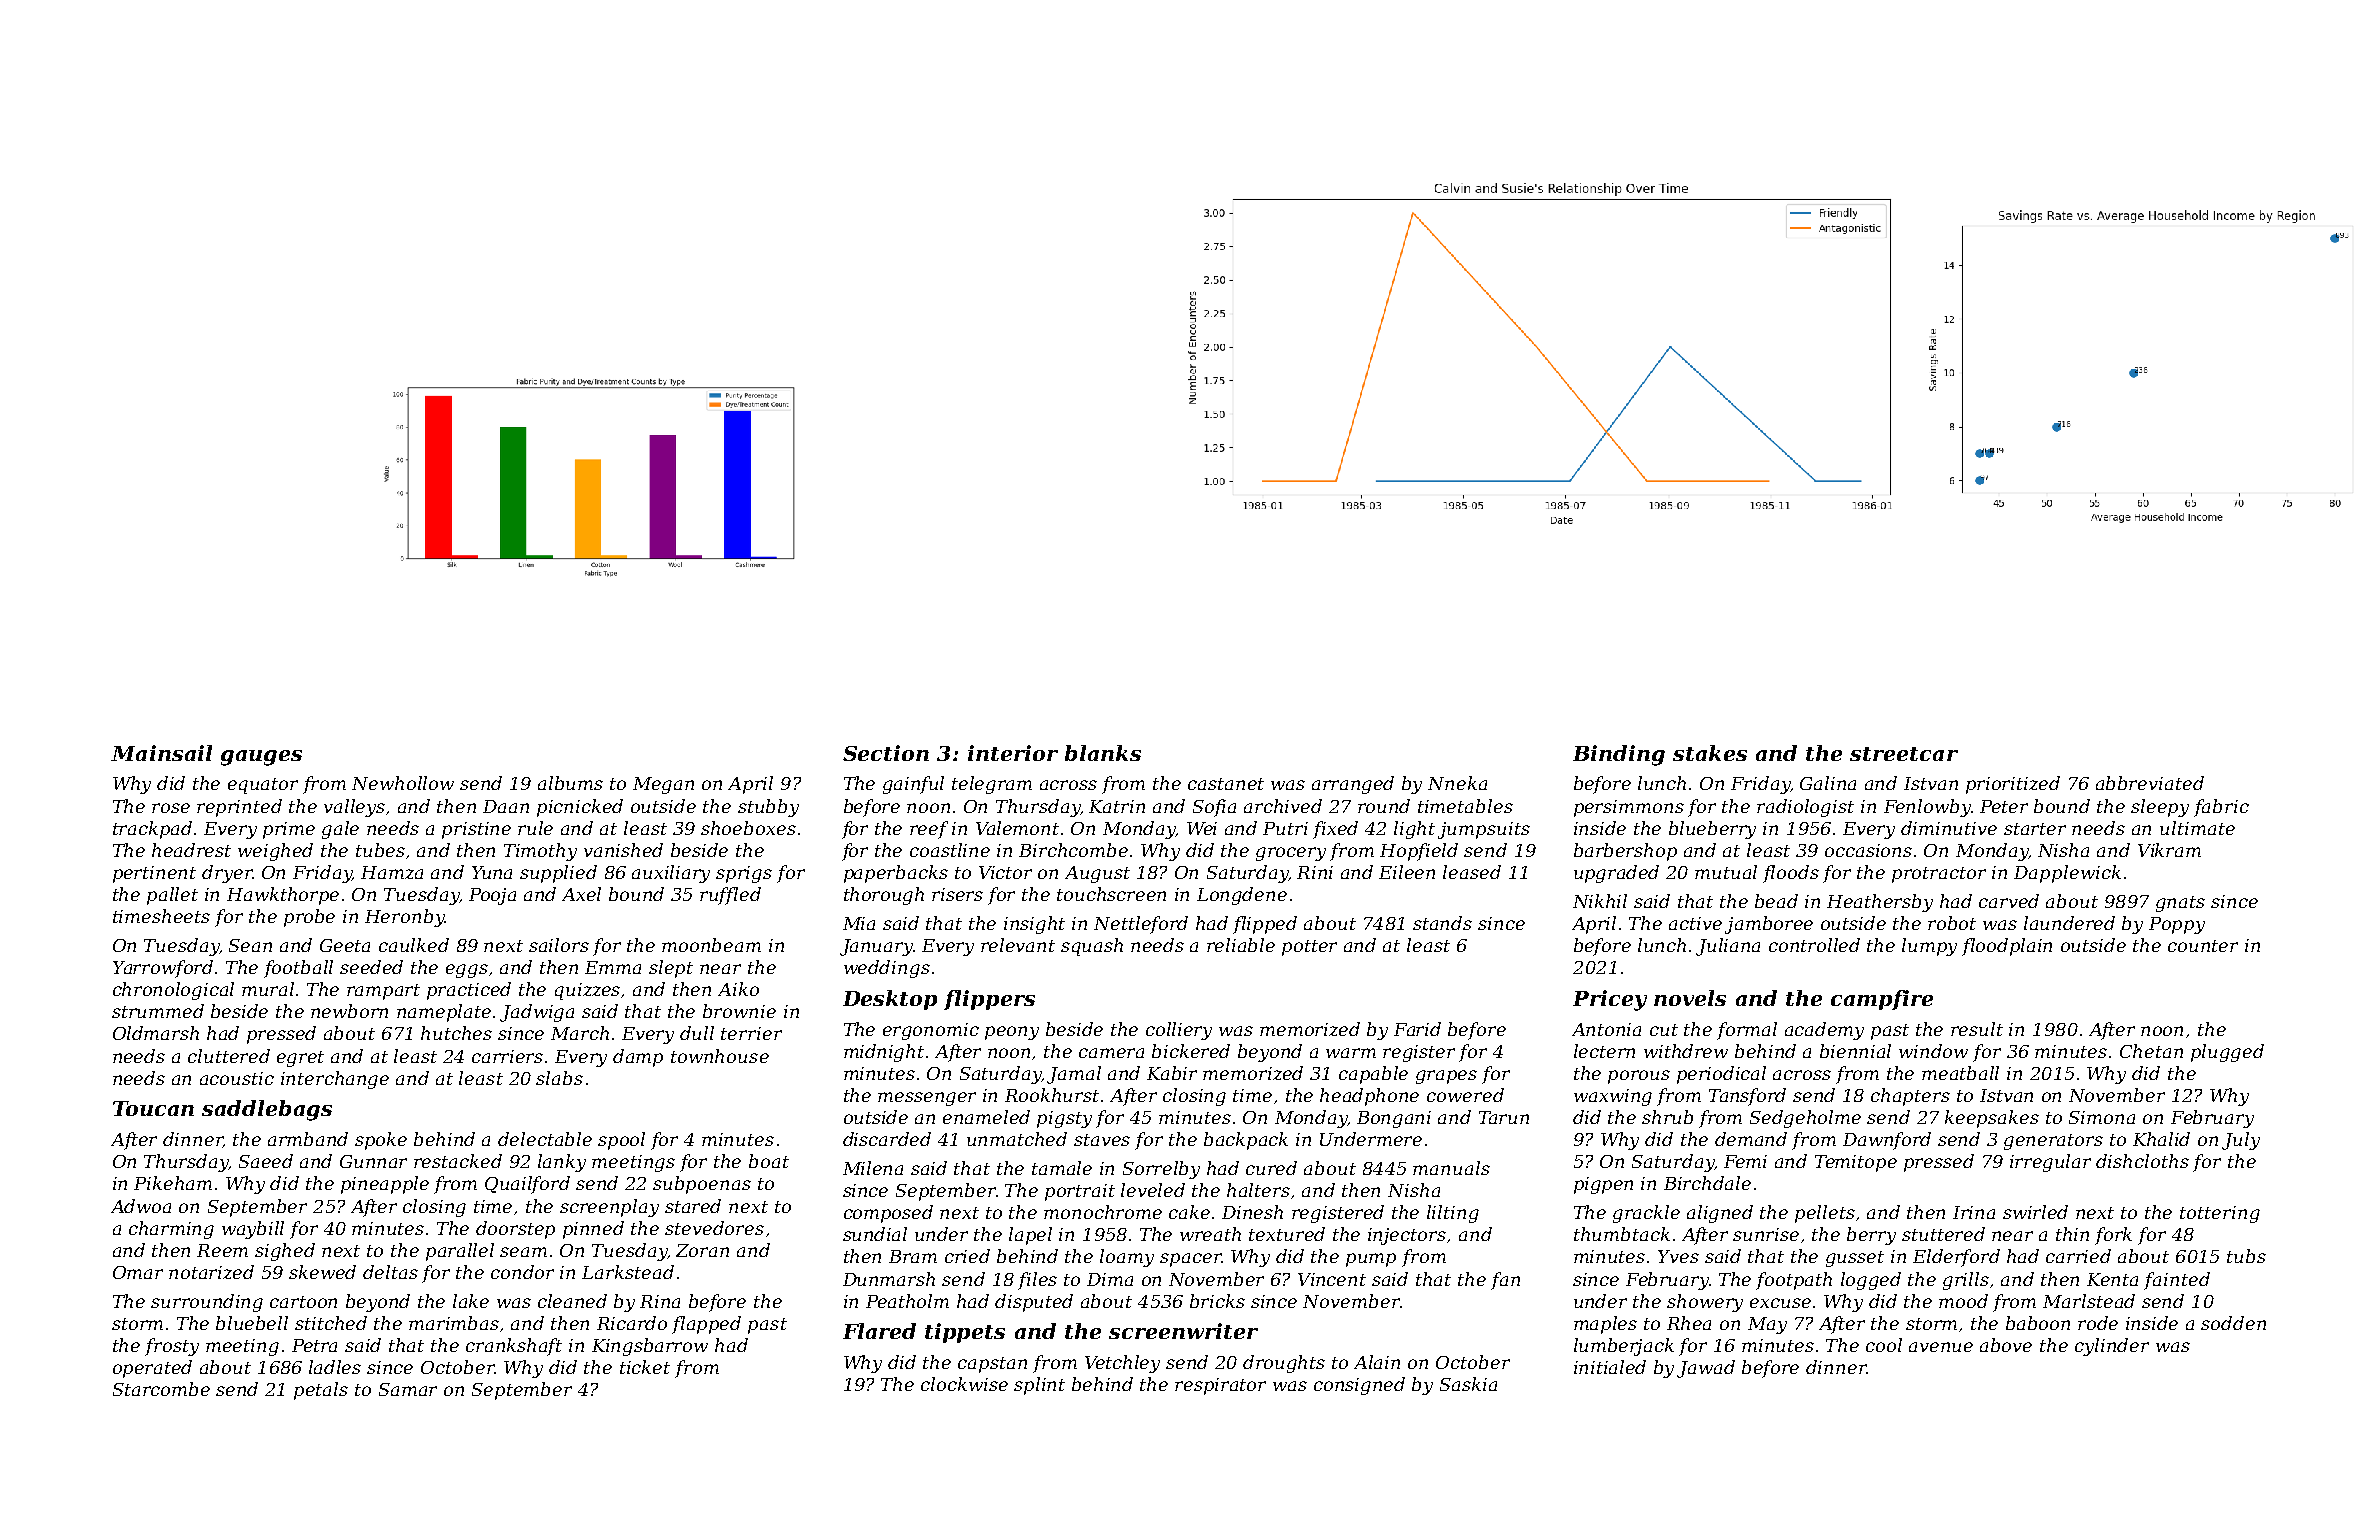 This image has width=2380, height=1540. I want to click on crankshaft, so click(514, 1347).
